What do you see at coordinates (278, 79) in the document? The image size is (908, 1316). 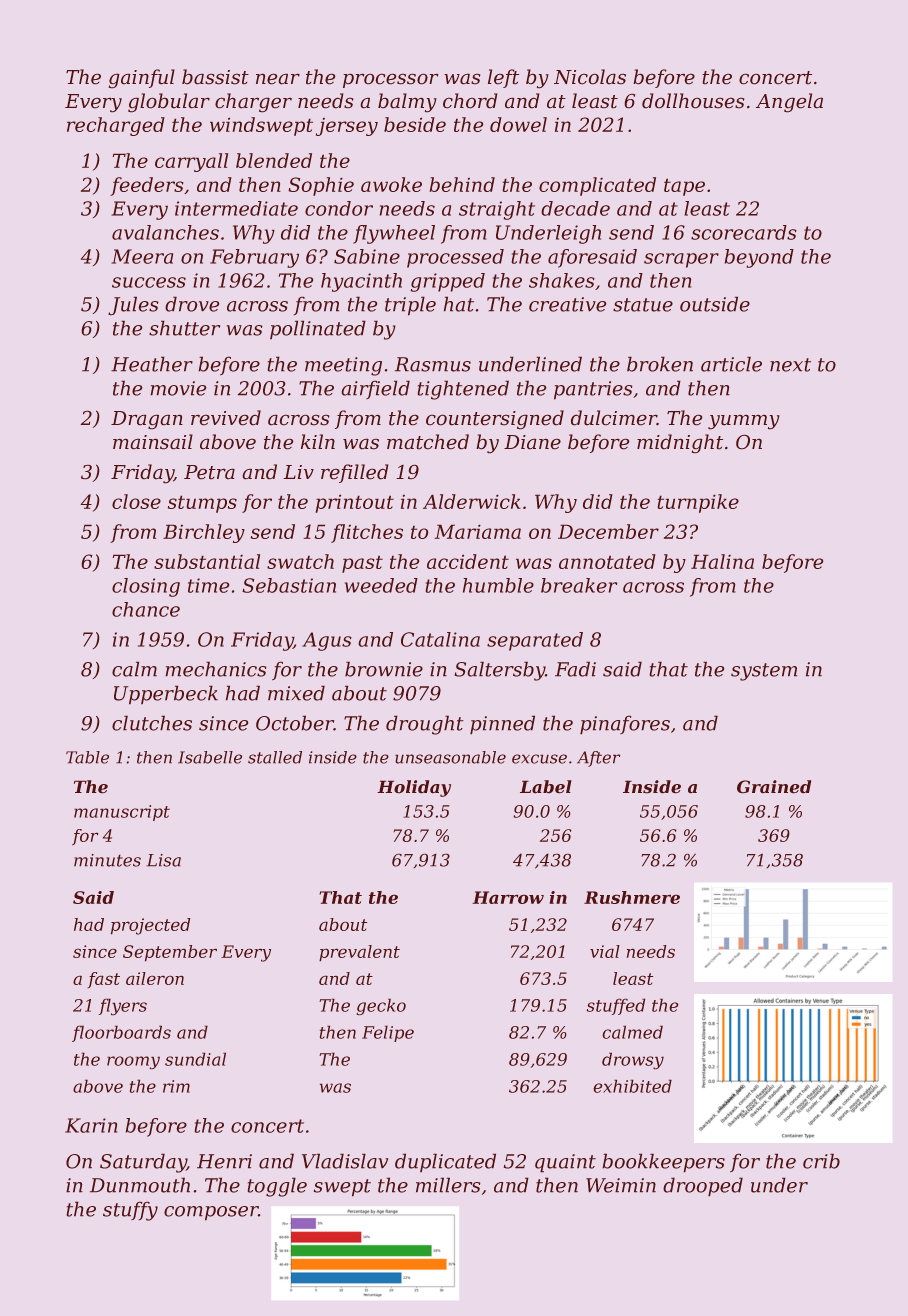 I see `near` at bounding box center [278, 79].
